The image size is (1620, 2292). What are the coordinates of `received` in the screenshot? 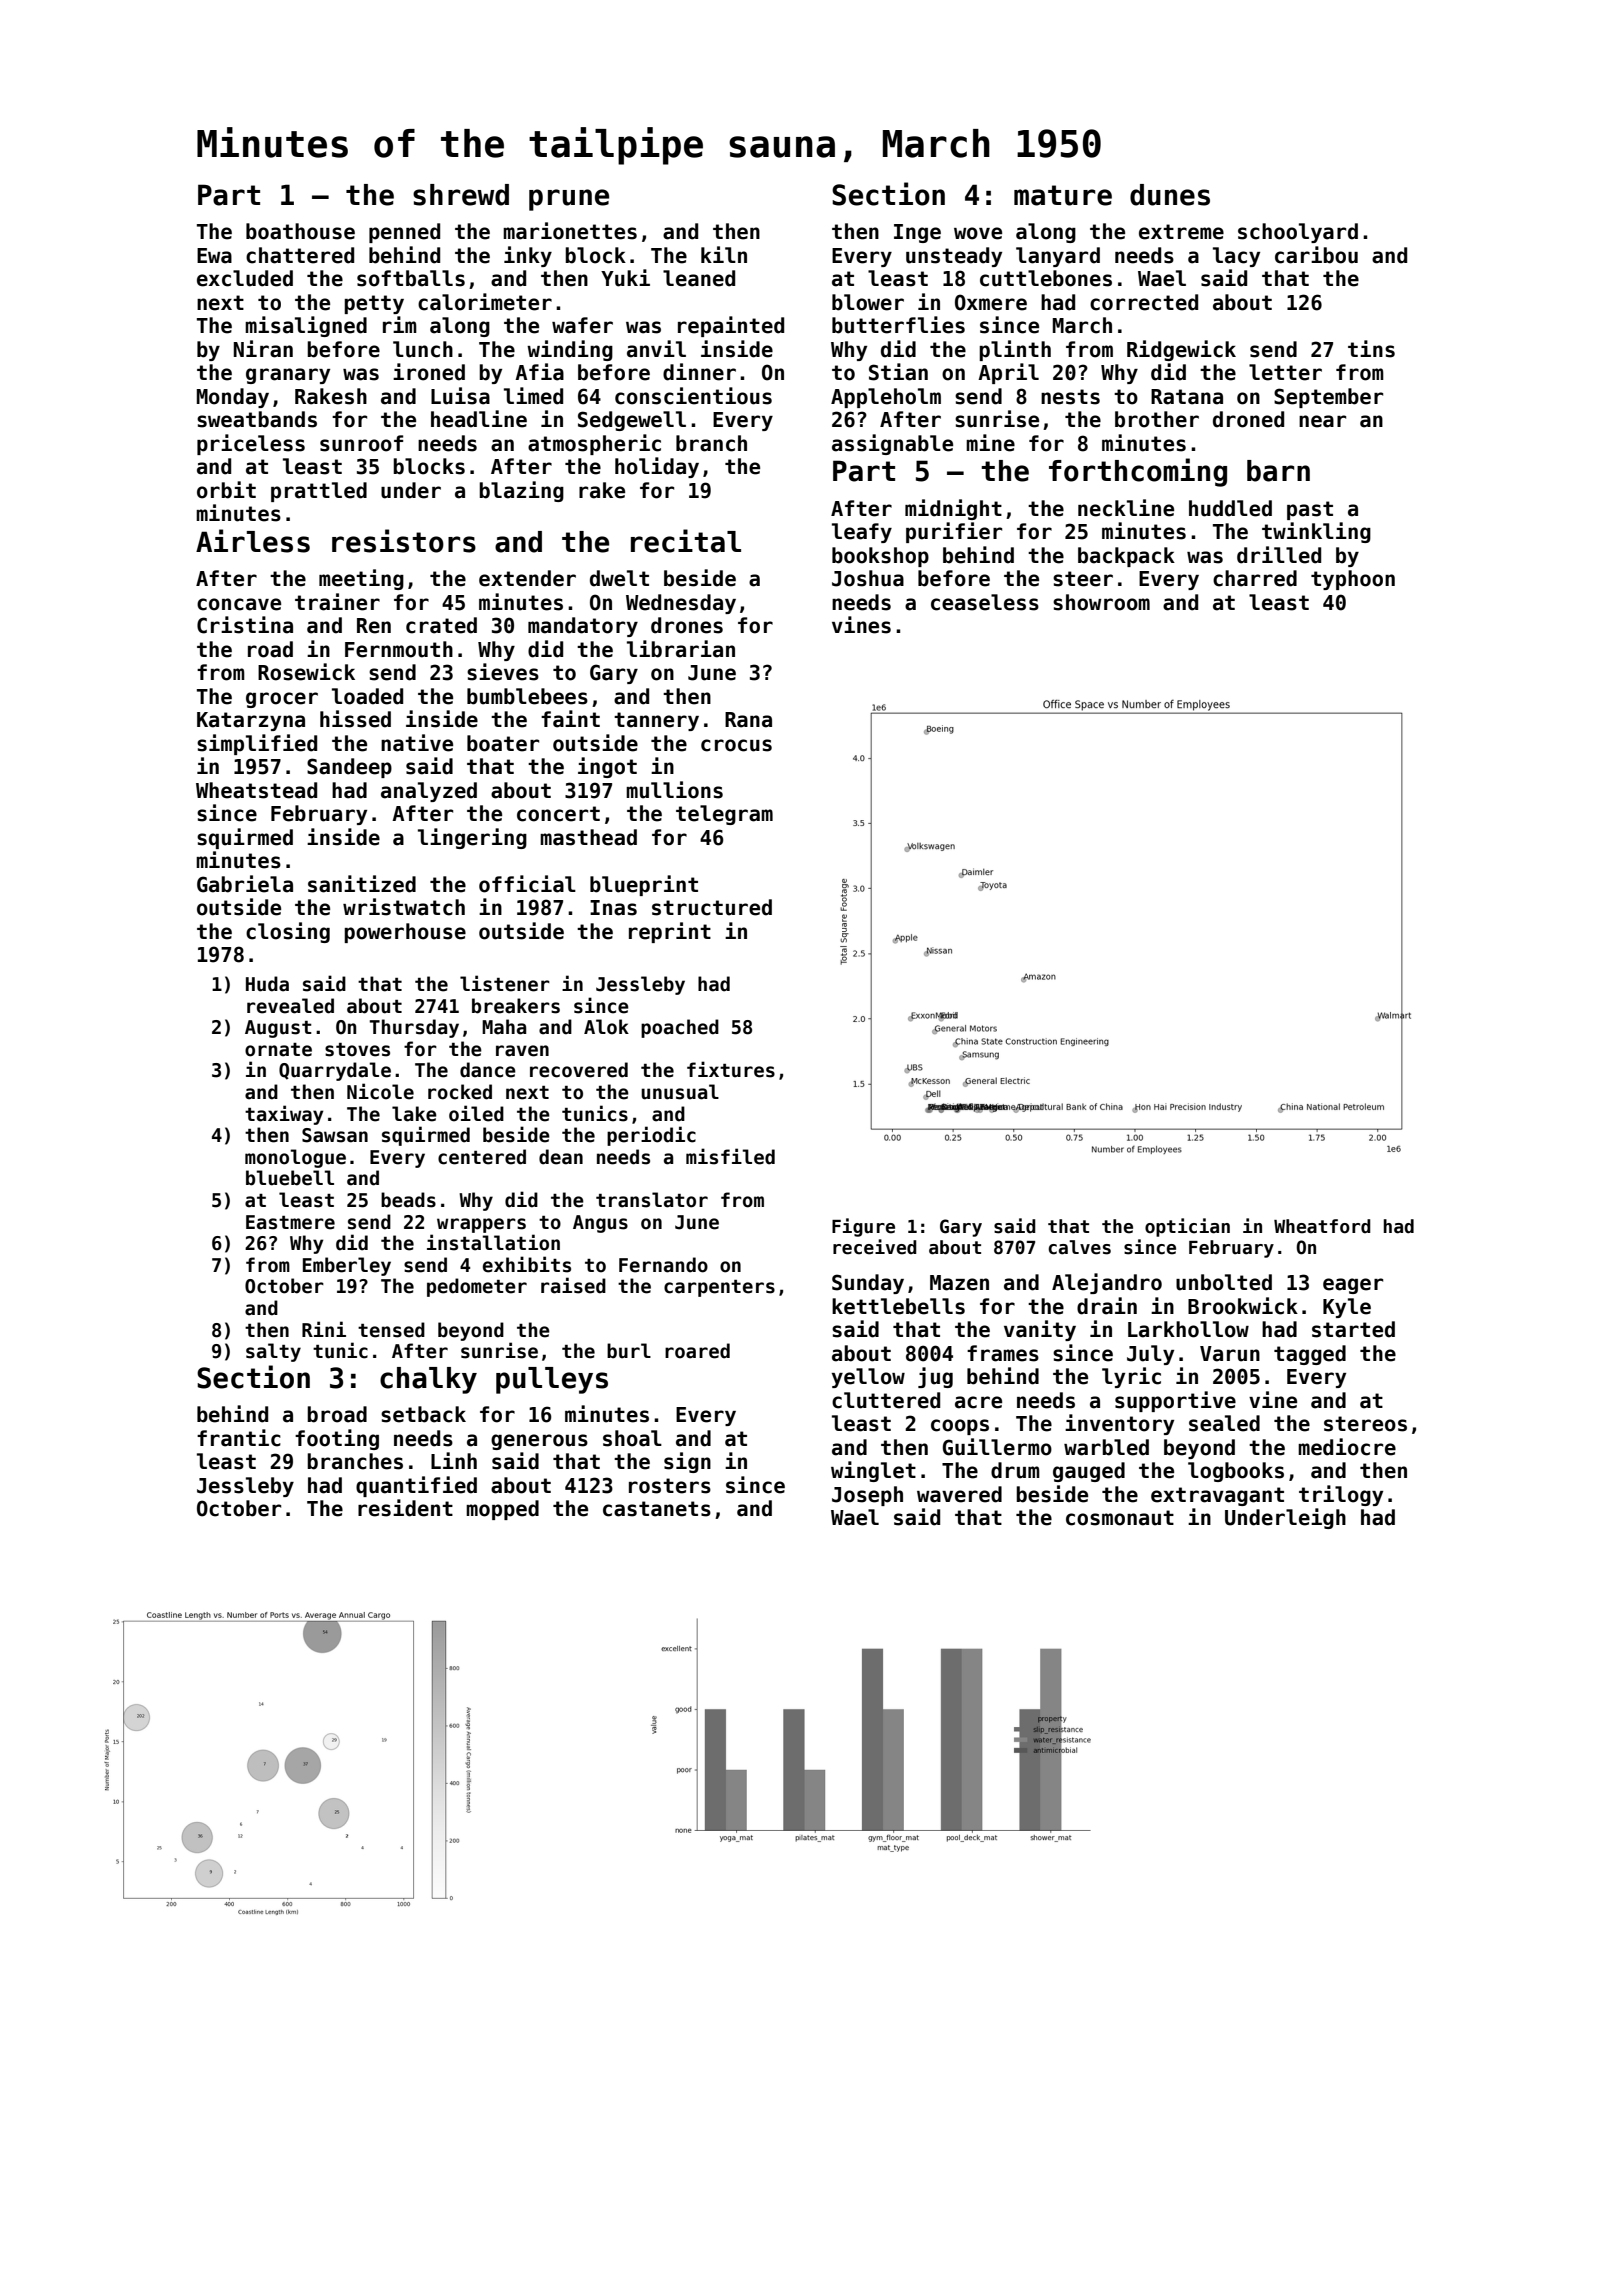 It's located at (875, 1247).
